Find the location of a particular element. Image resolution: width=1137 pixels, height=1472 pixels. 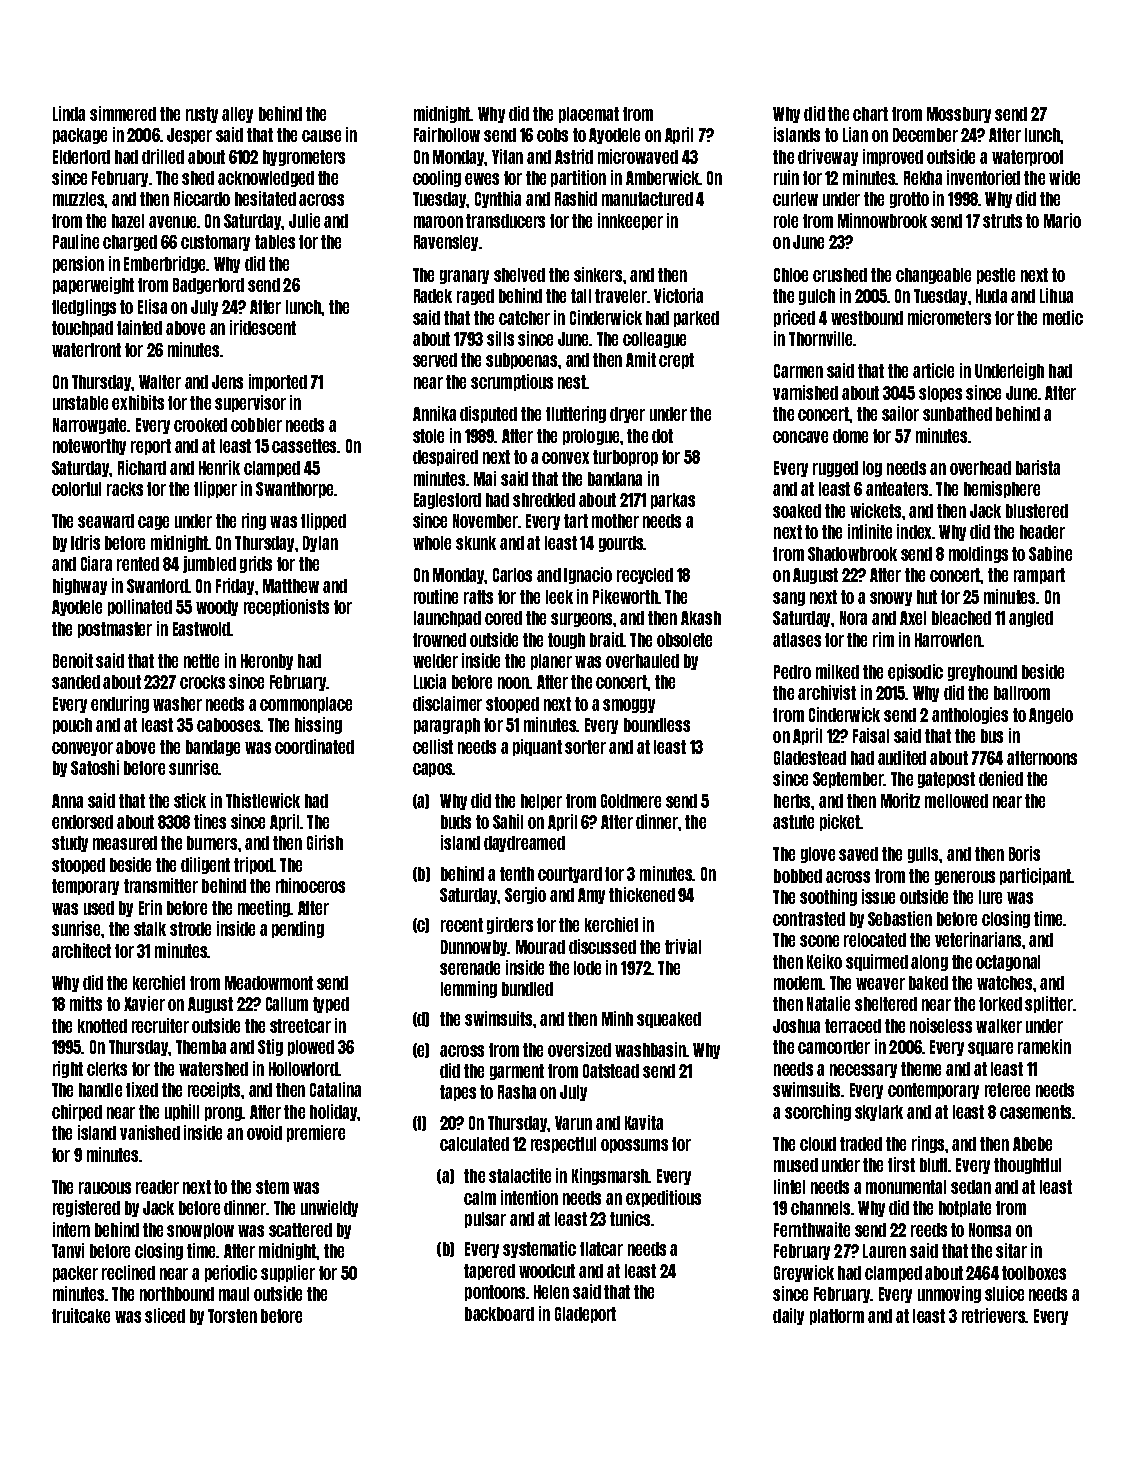

Mossbury is located at coordinates (959, 115).
